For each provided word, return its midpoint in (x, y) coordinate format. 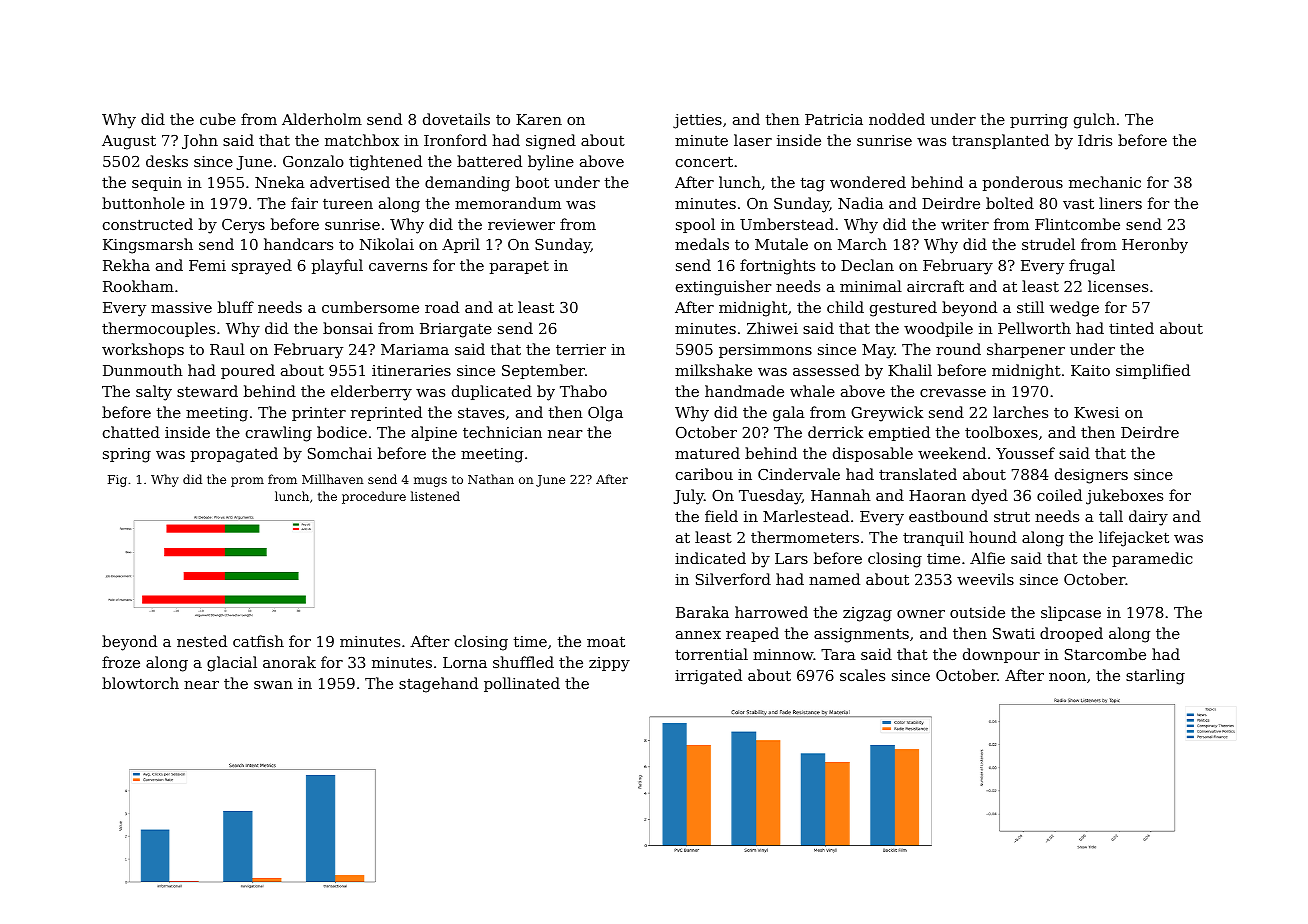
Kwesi (1096, 412)
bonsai (348, 328)
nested (202, 641)
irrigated (708, 677)
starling (1155, 677)
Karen (539, 119)
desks (167, 161)
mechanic (1105, 182)
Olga (605, 414)
